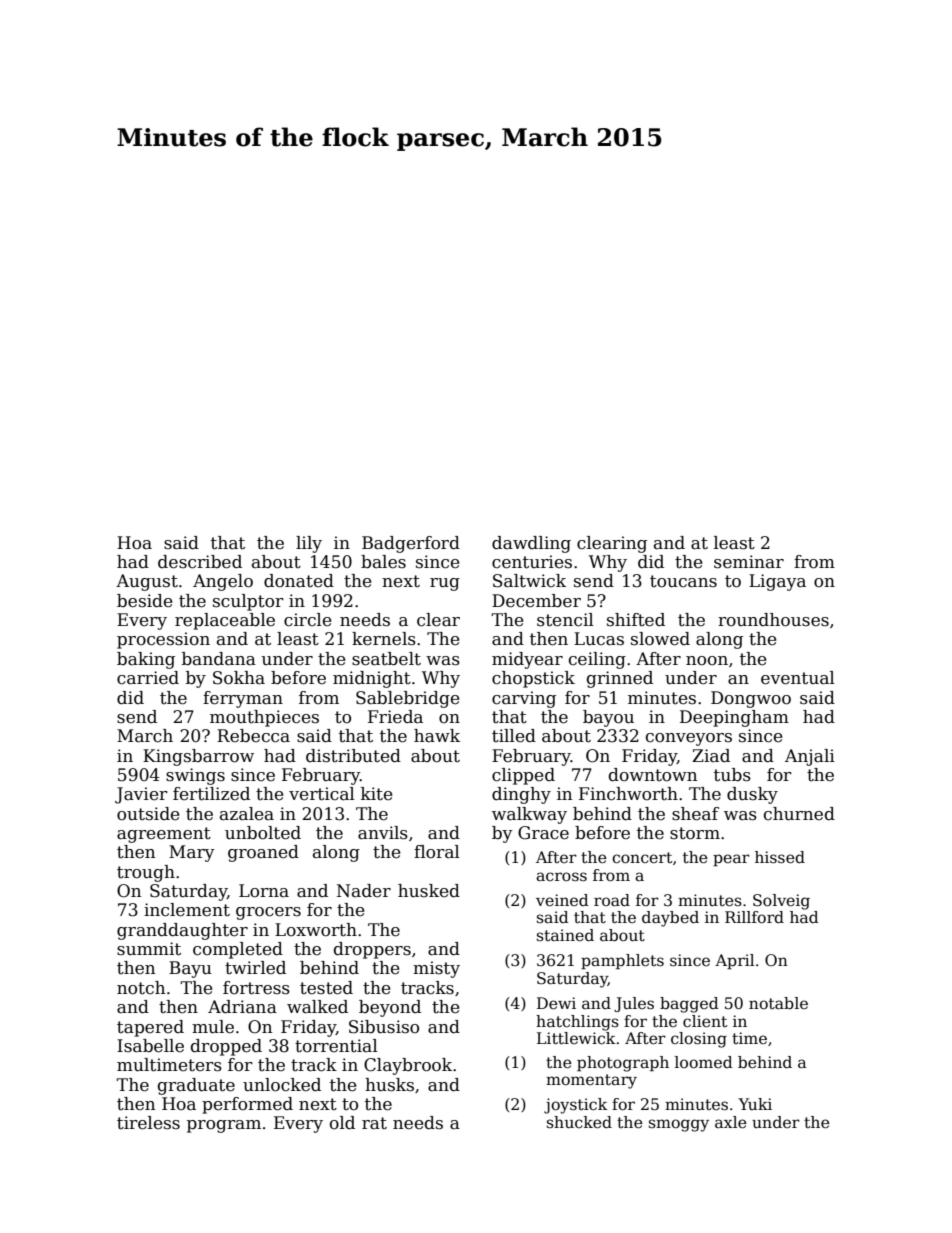  What do you see at coordinates (384, 639) in the image?
I see `kernels` at bounding box center [384, 639].
